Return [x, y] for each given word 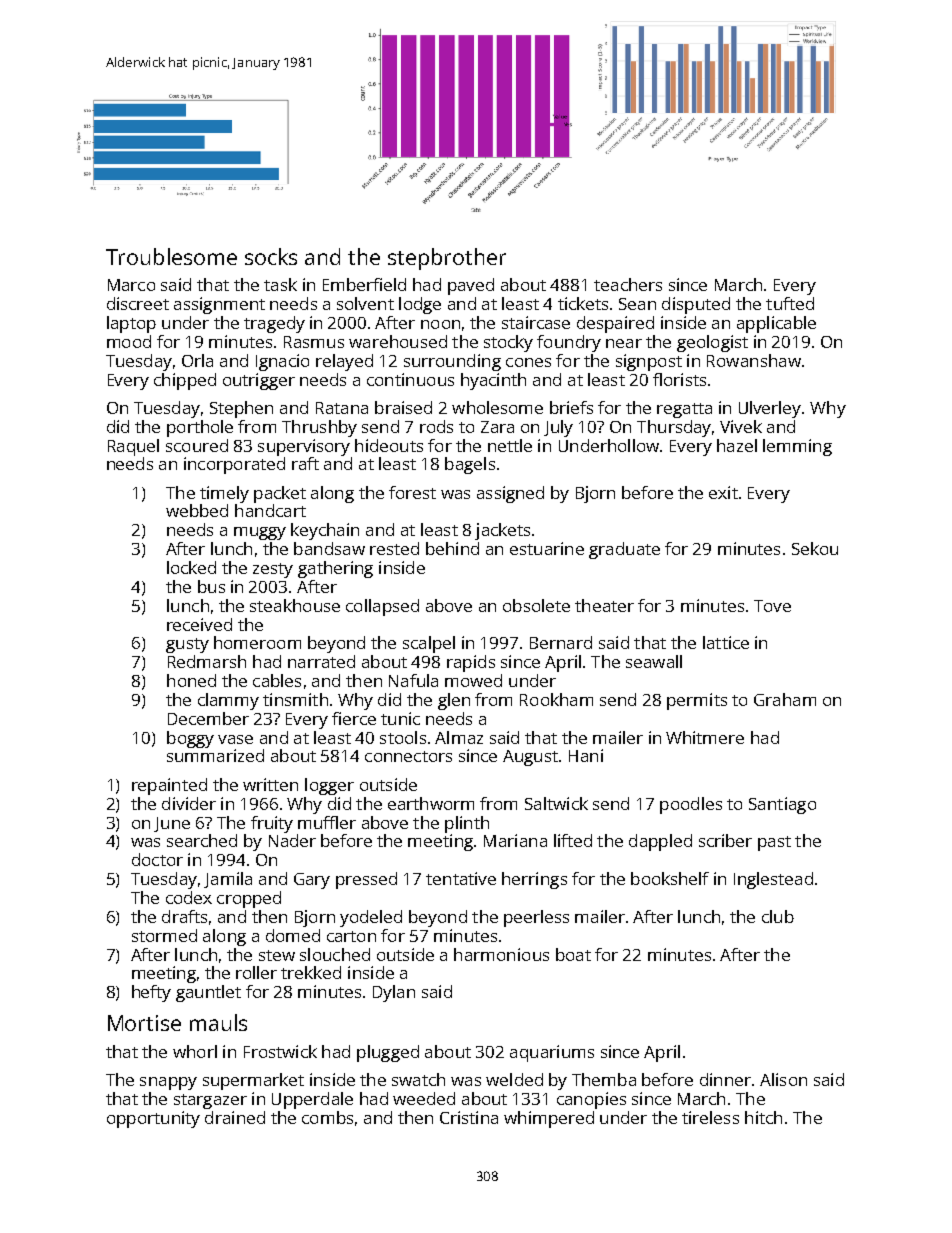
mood [129, 341]
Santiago [782, 805]
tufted [790, 303]
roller [256, 972]
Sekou [815, 548]
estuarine [547, 548]
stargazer [210, 1101]
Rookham [556, 699]
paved [471, 286]
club [778, 916]
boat [573, 954]
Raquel [133, 447]
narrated [321, 661]
